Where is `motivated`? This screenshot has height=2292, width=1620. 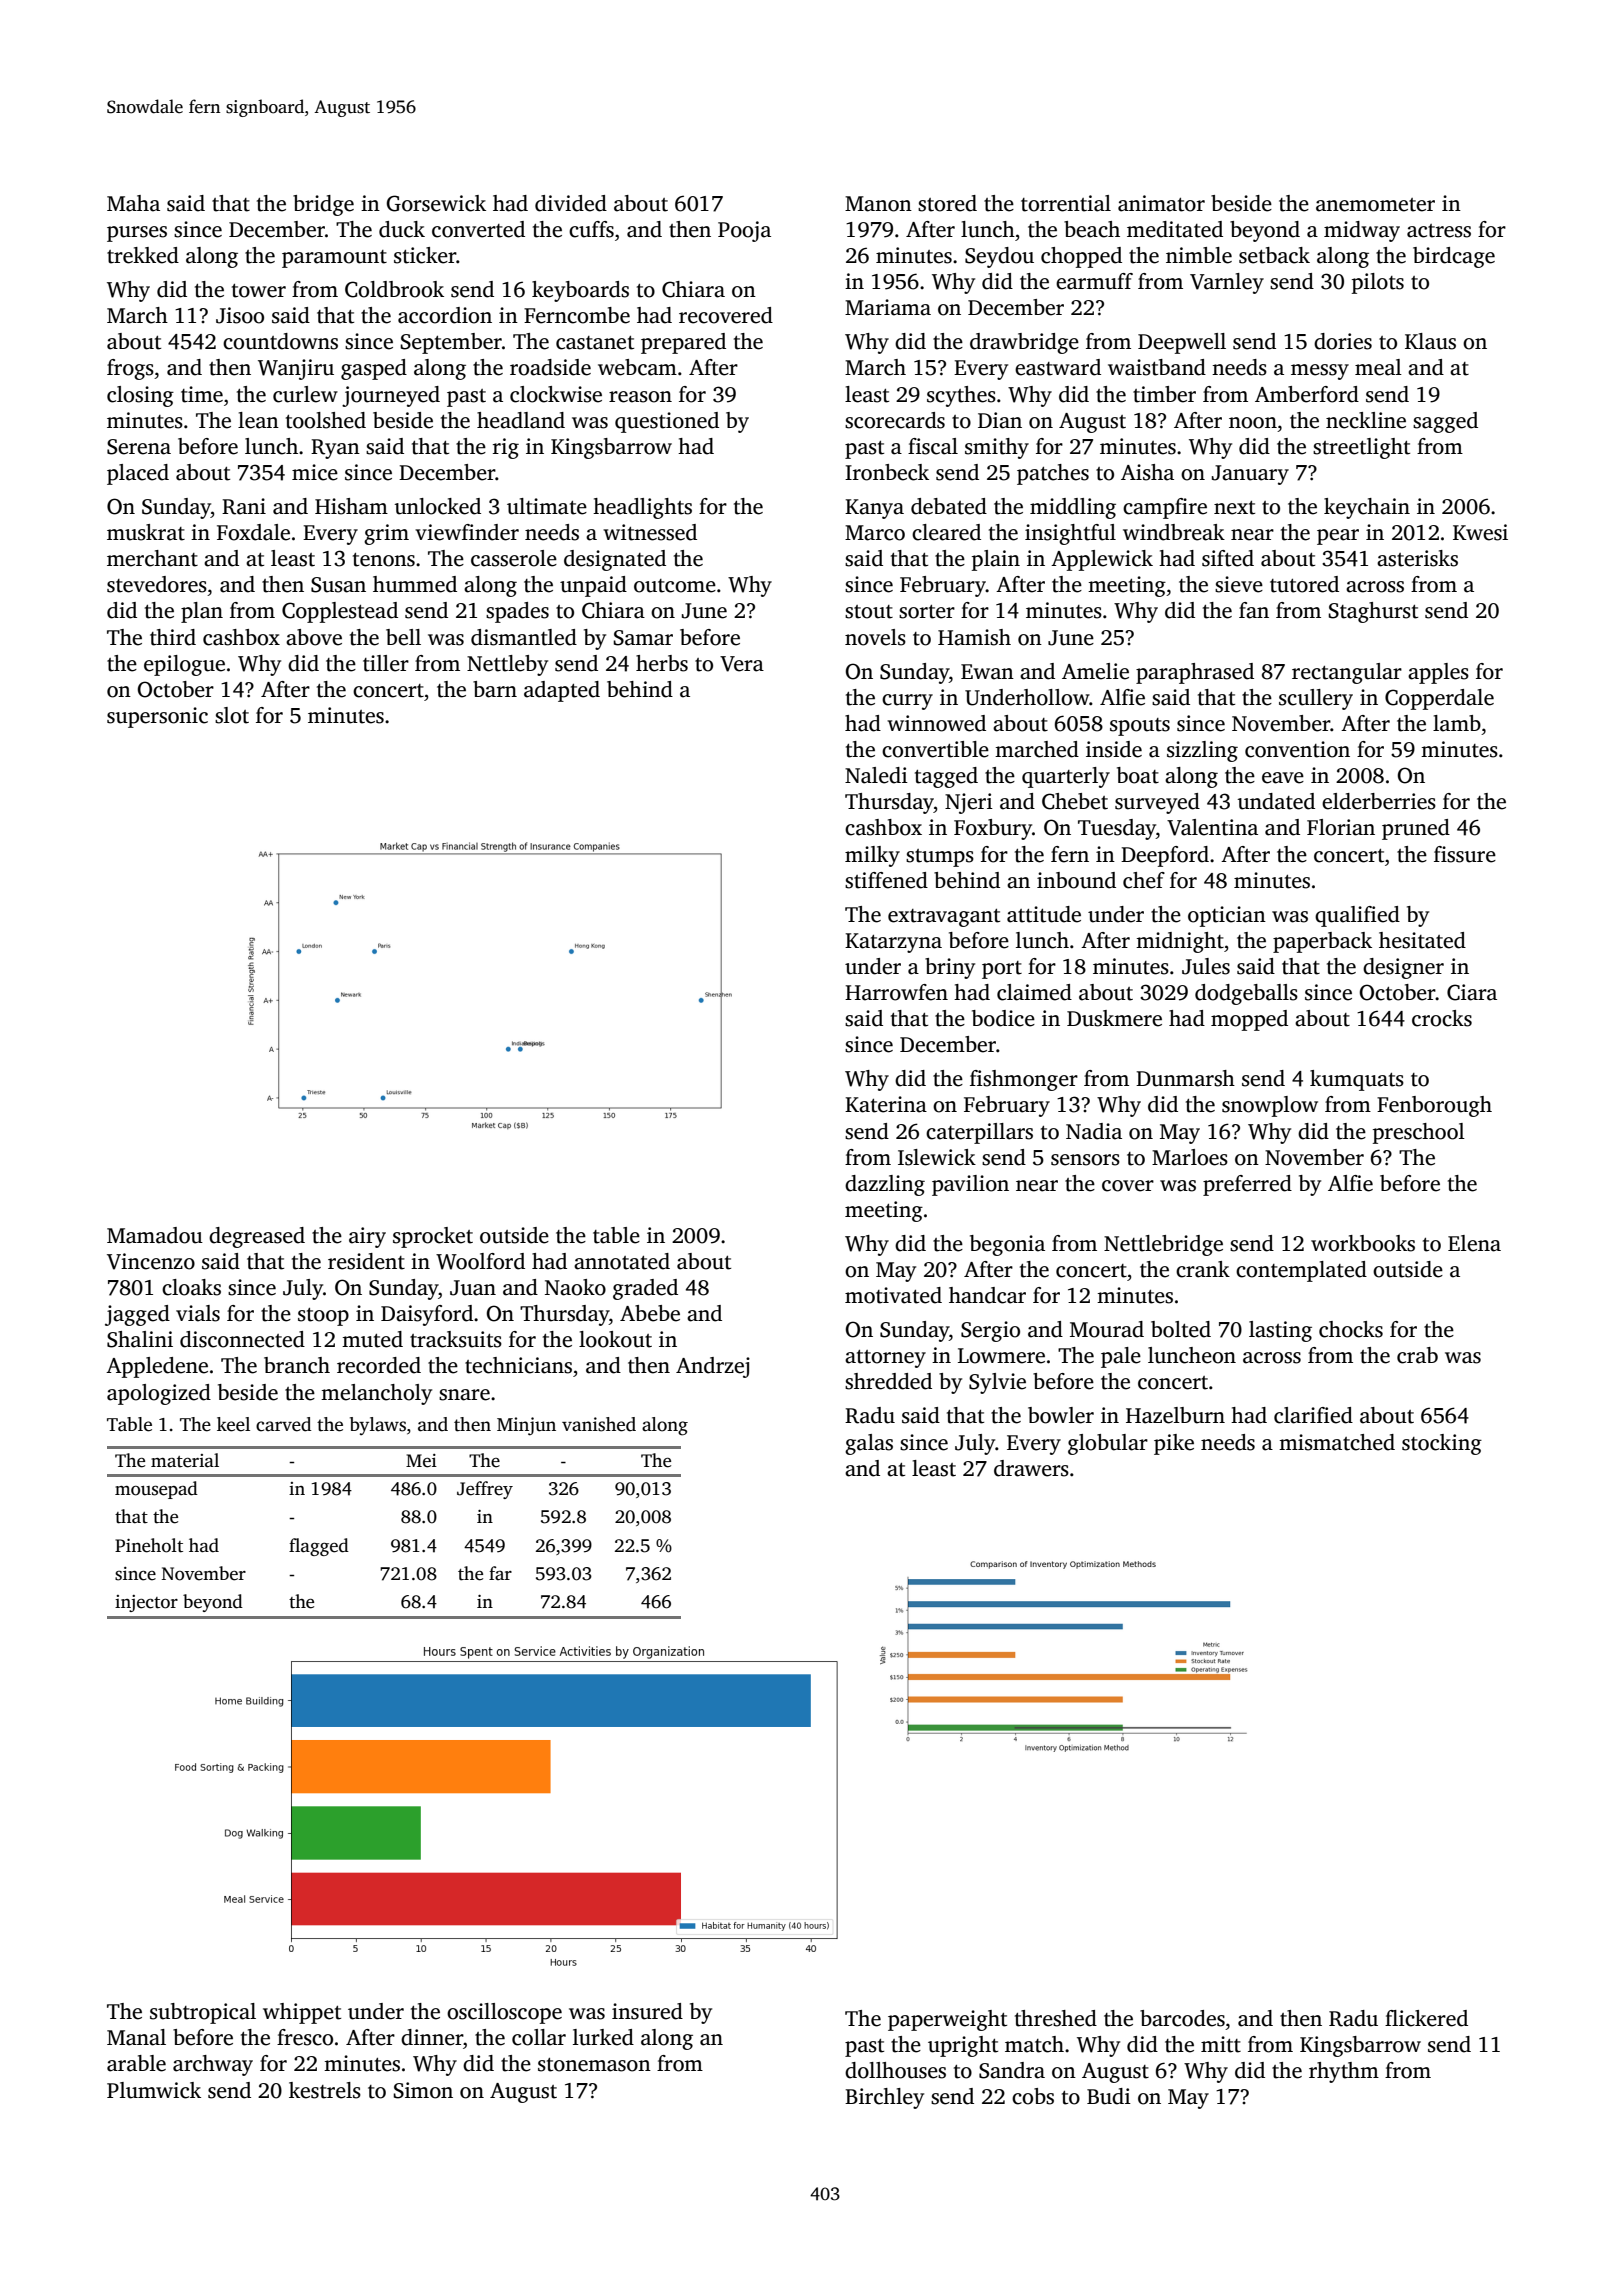
motivated is located at coordinates (893, 1295).
